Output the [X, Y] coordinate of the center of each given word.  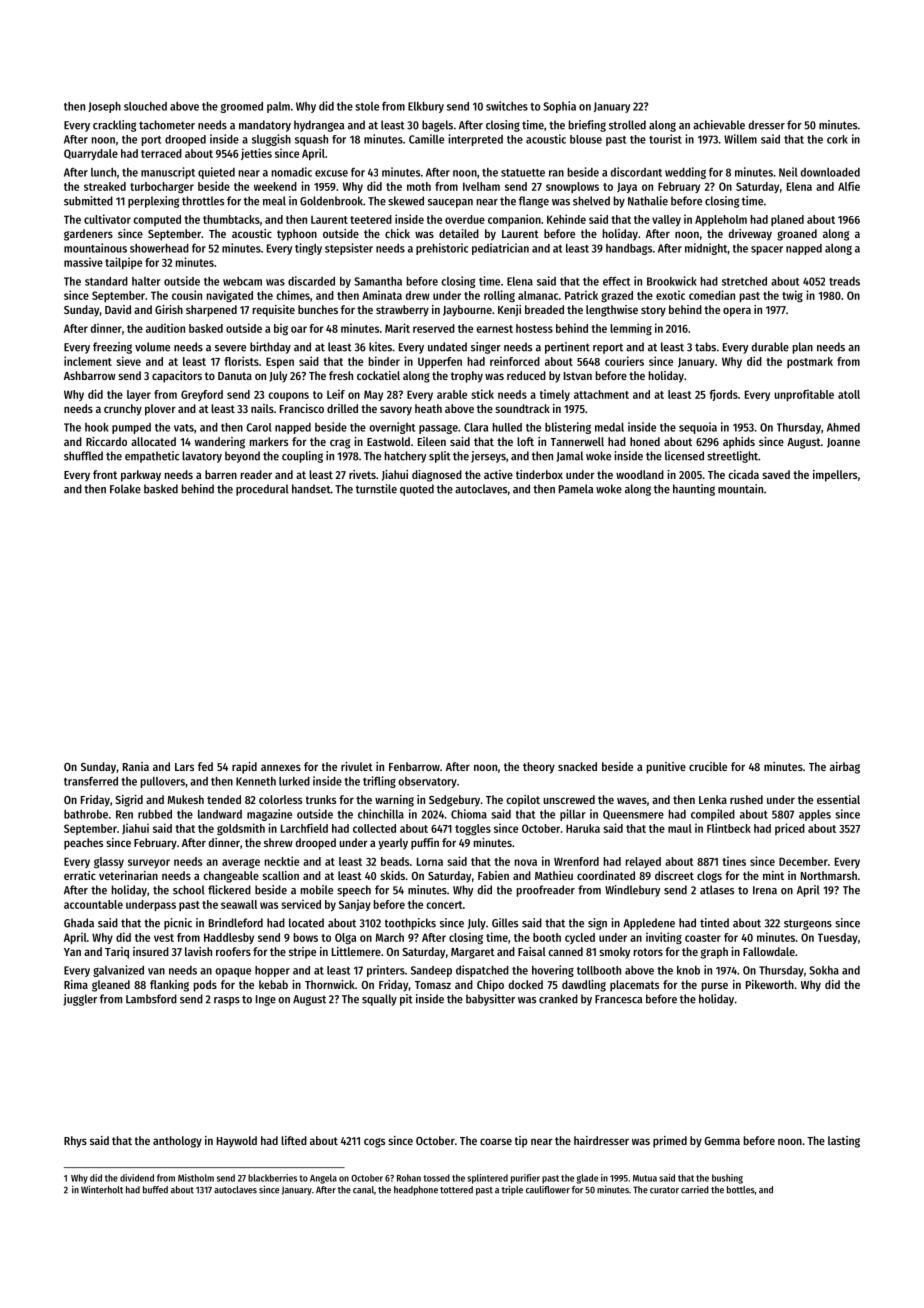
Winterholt [102, 1189]
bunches [318, 309]
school [189, 890]
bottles [741, 1190]
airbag [845, 768]
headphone [416, 1191]
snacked [577, 766]
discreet [674, 875]
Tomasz [433, 985]
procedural [262, 490]
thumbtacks [231, 219]
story [653, 311]
